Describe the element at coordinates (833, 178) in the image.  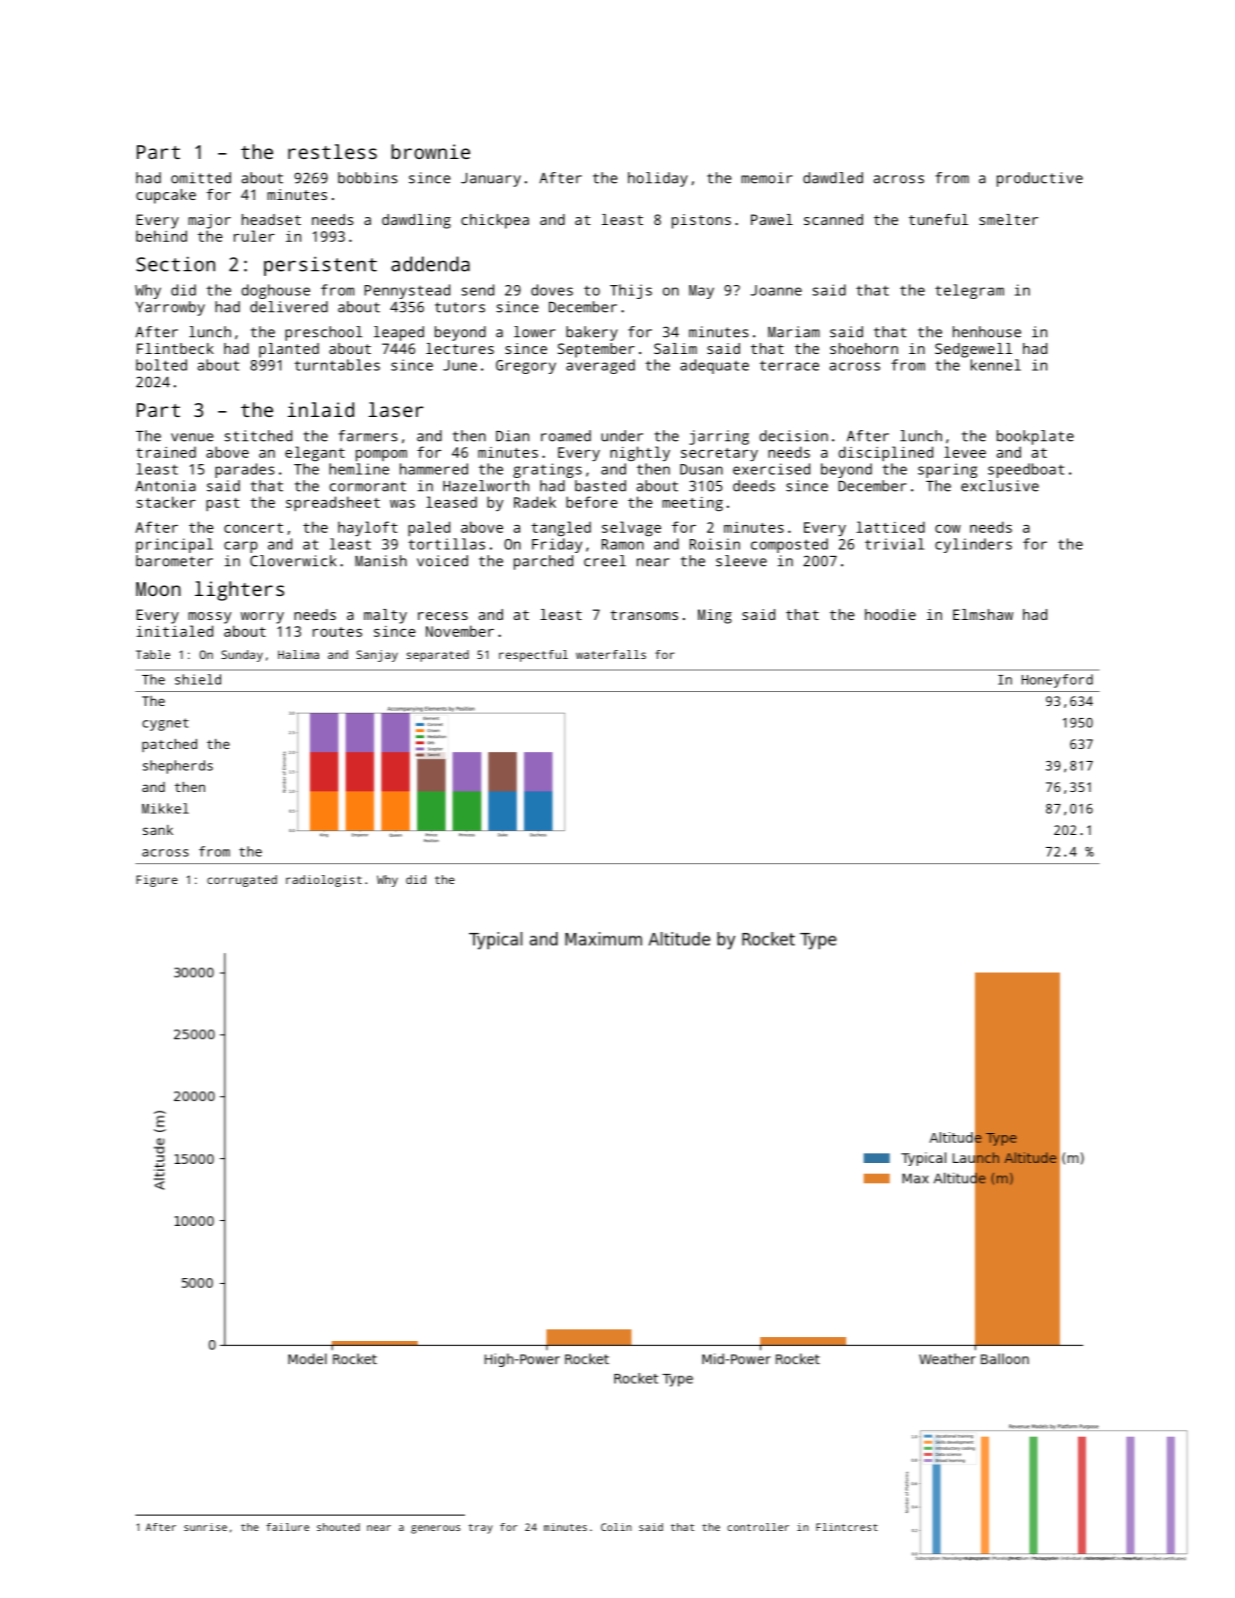
I see `dawdled` at that location.
